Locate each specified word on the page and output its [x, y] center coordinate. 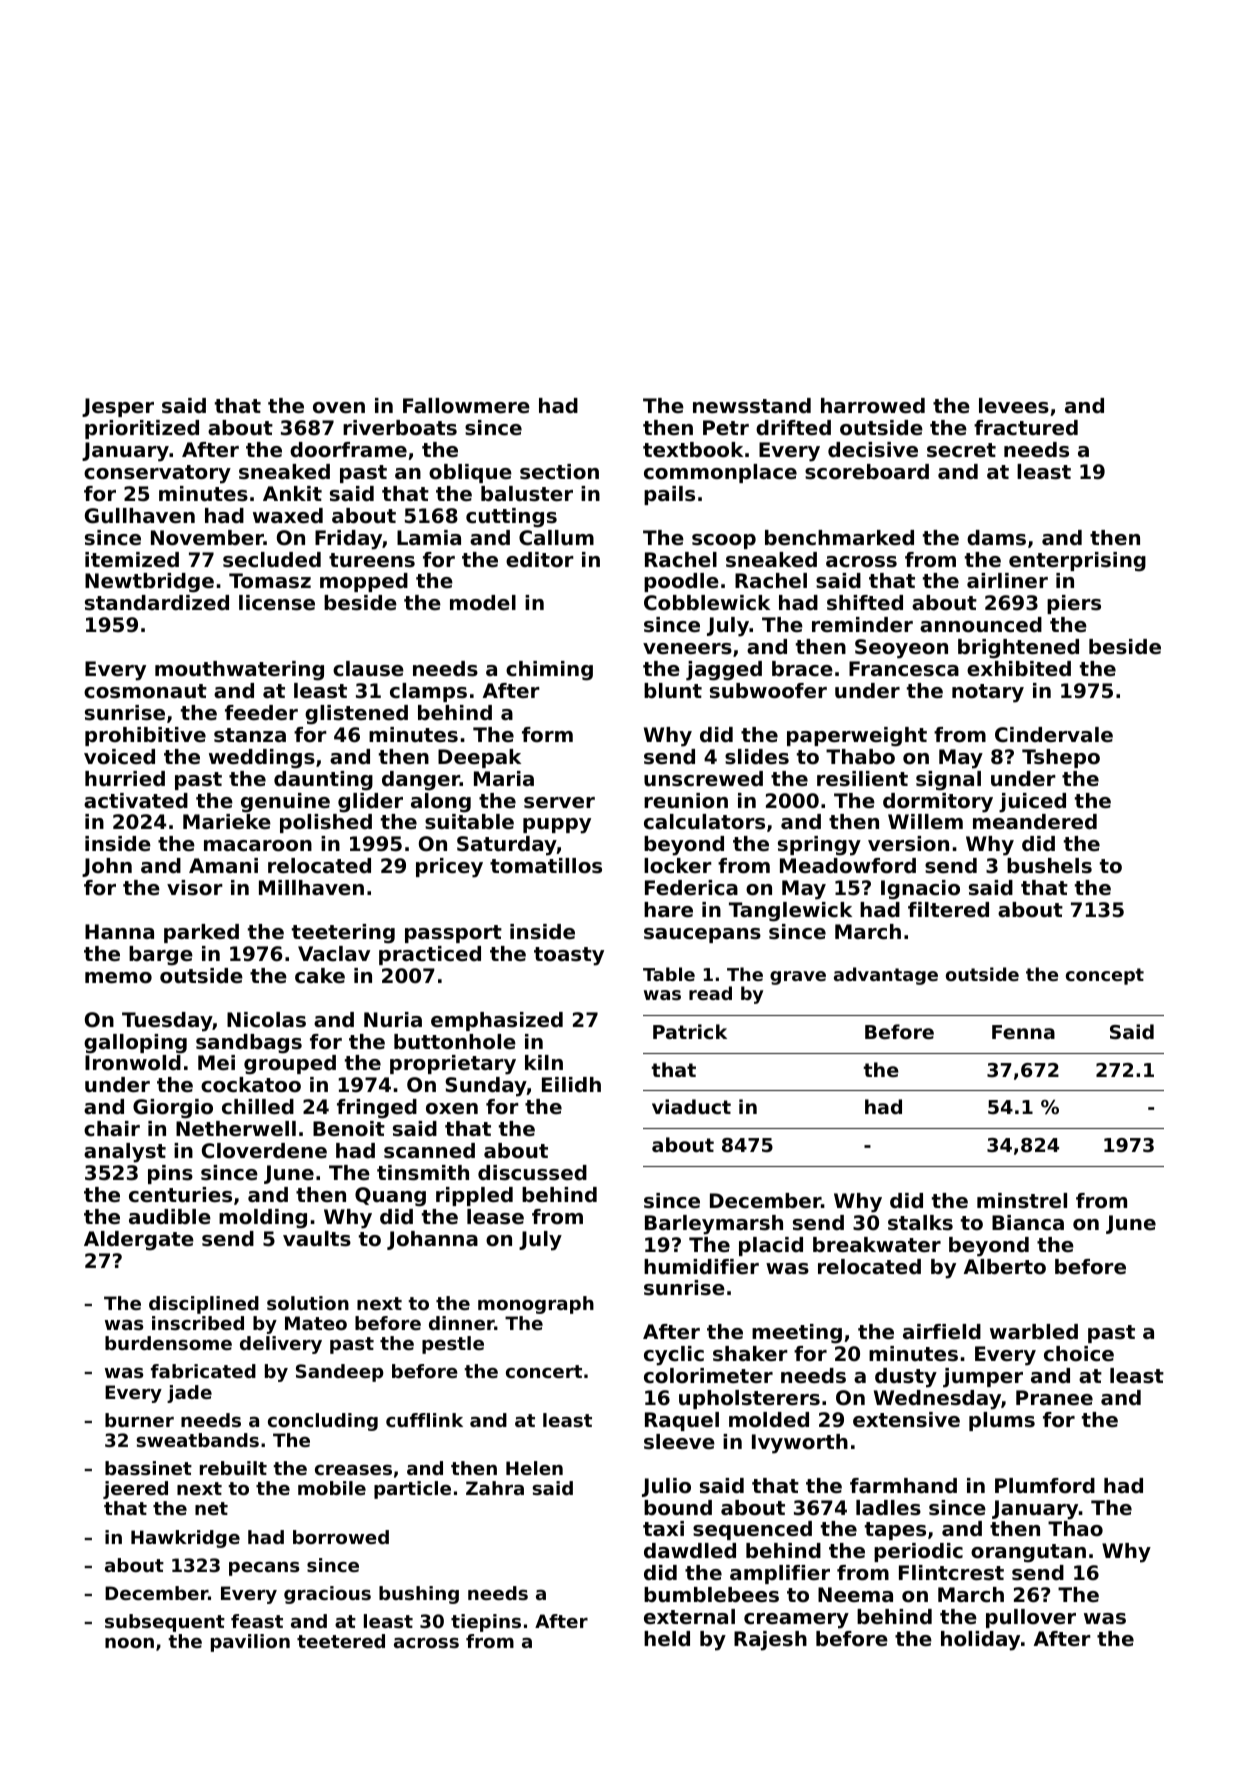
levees [1014, 406]
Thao [1075, 1529]
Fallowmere [466, 406]
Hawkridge [185, 1539]
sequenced [752, 1530]
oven [339, 408]
